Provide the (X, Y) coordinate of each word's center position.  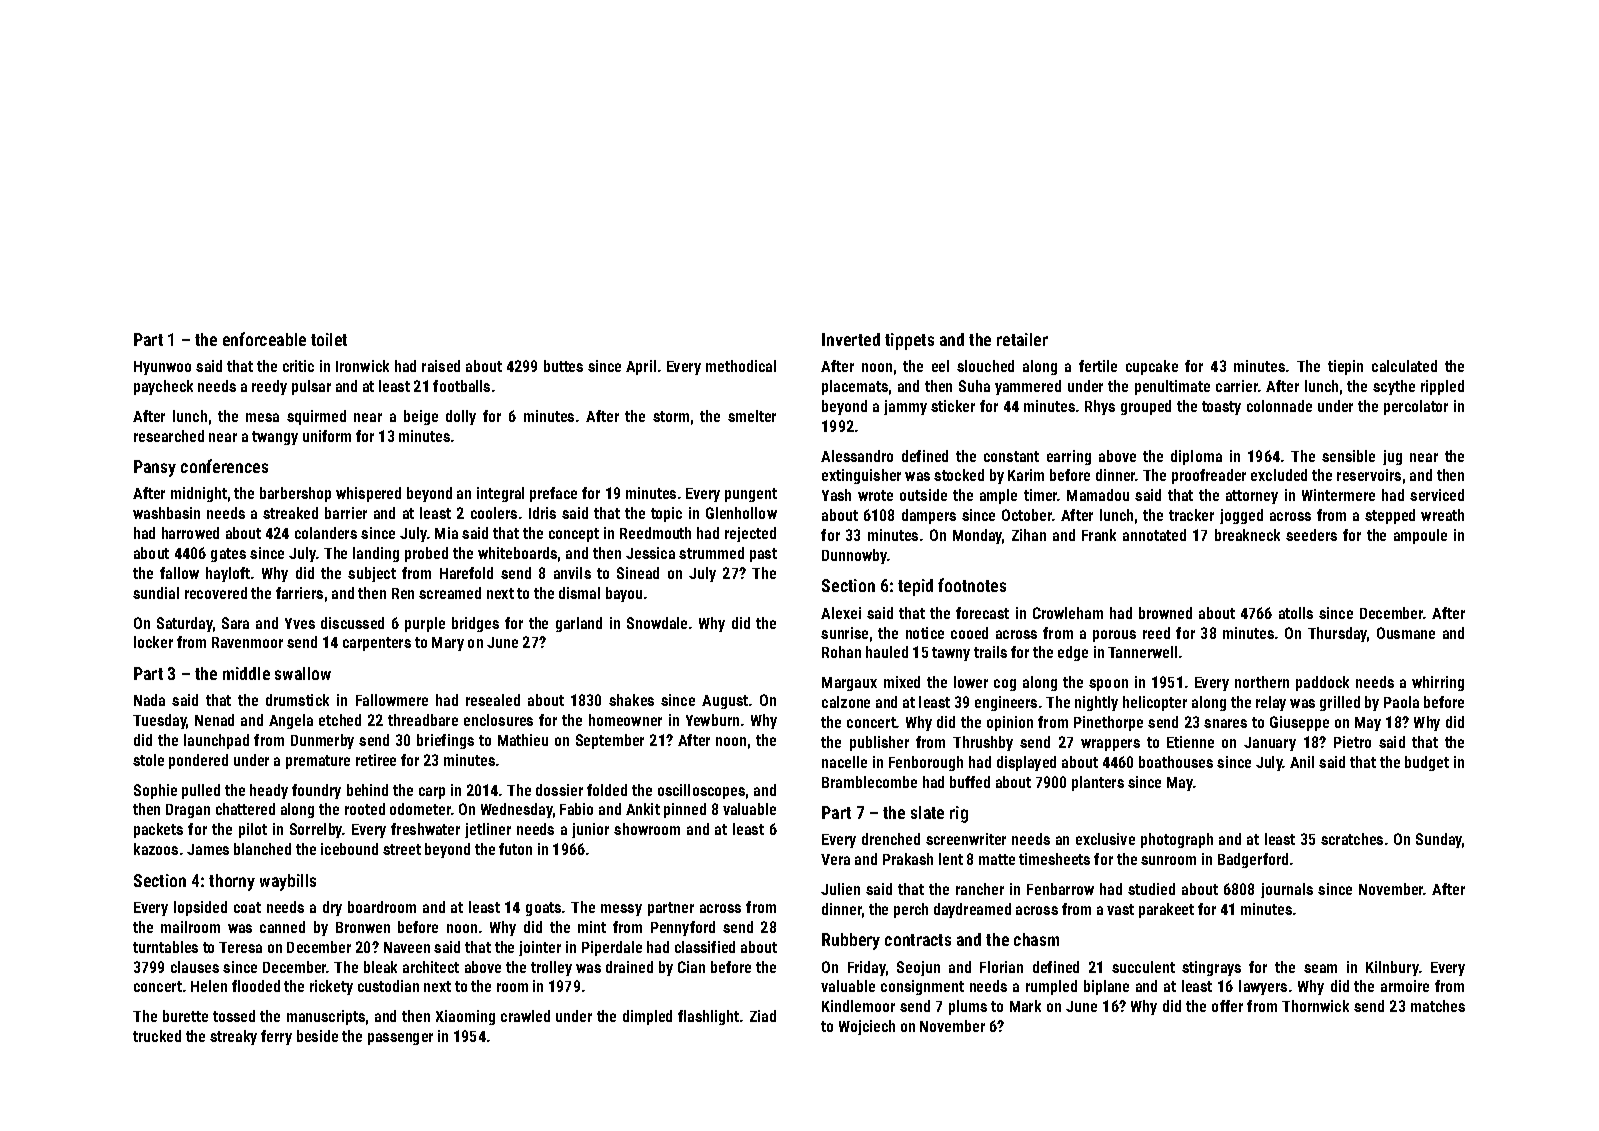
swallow (303, 673)
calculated (1404, 366)
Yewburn (712, 720)
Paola (1401, 702)
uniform (327, 436)
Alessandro (857, 456)
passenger (400, 1039)
